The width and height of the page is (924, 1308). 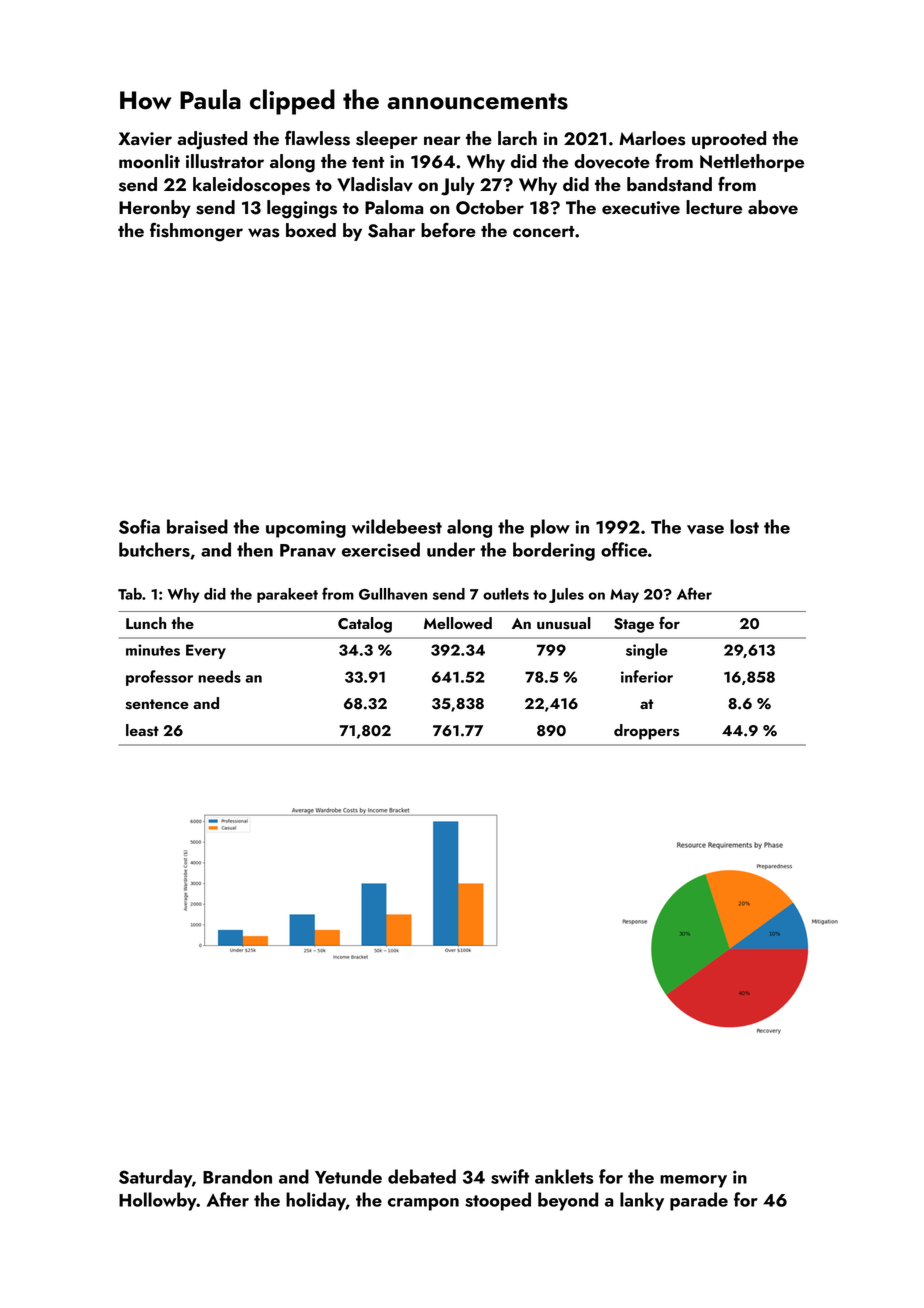 What do you see at coordinates (448, 229) in the page?
I see `before` at bounding box center [448, 229].
